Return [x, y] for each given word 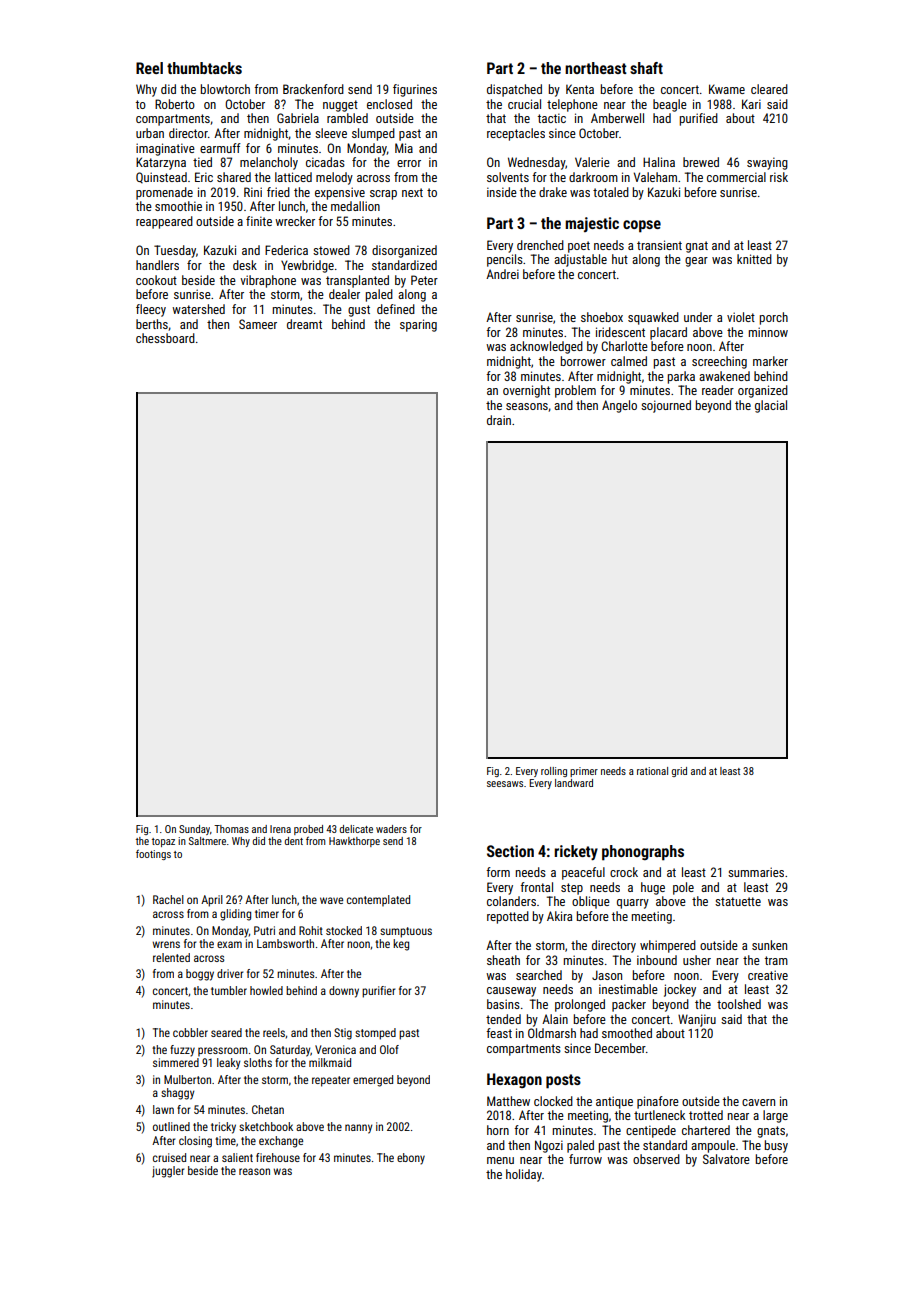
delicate [356, 829]
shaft [646, 68]
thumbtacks [204, 68]
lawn [163, 1109]
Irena [280, 829]
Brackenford [313, 89]
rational [652, 771]
